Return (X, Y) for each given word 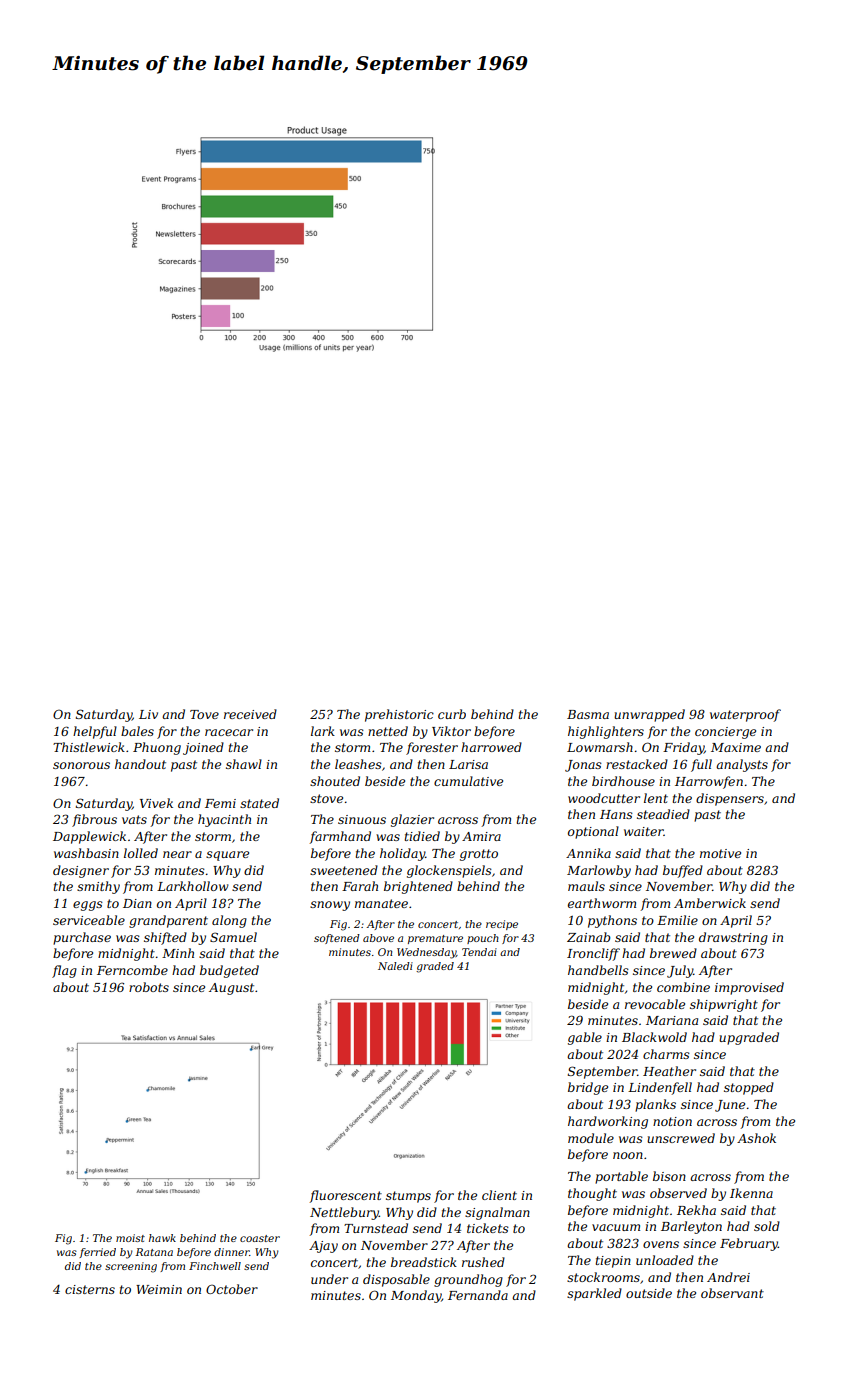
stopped (749, 1088)
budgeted (229, 971)
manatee (381, 903)
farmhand (340, 837)
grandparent (168, 921)
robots (149, 987)
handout (140, 764)
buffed (683, 871)
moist (130, 1238)
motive (720, 853)
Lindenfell (660, 1088)
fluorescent (345, 1196)
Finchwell (215, 1266)
